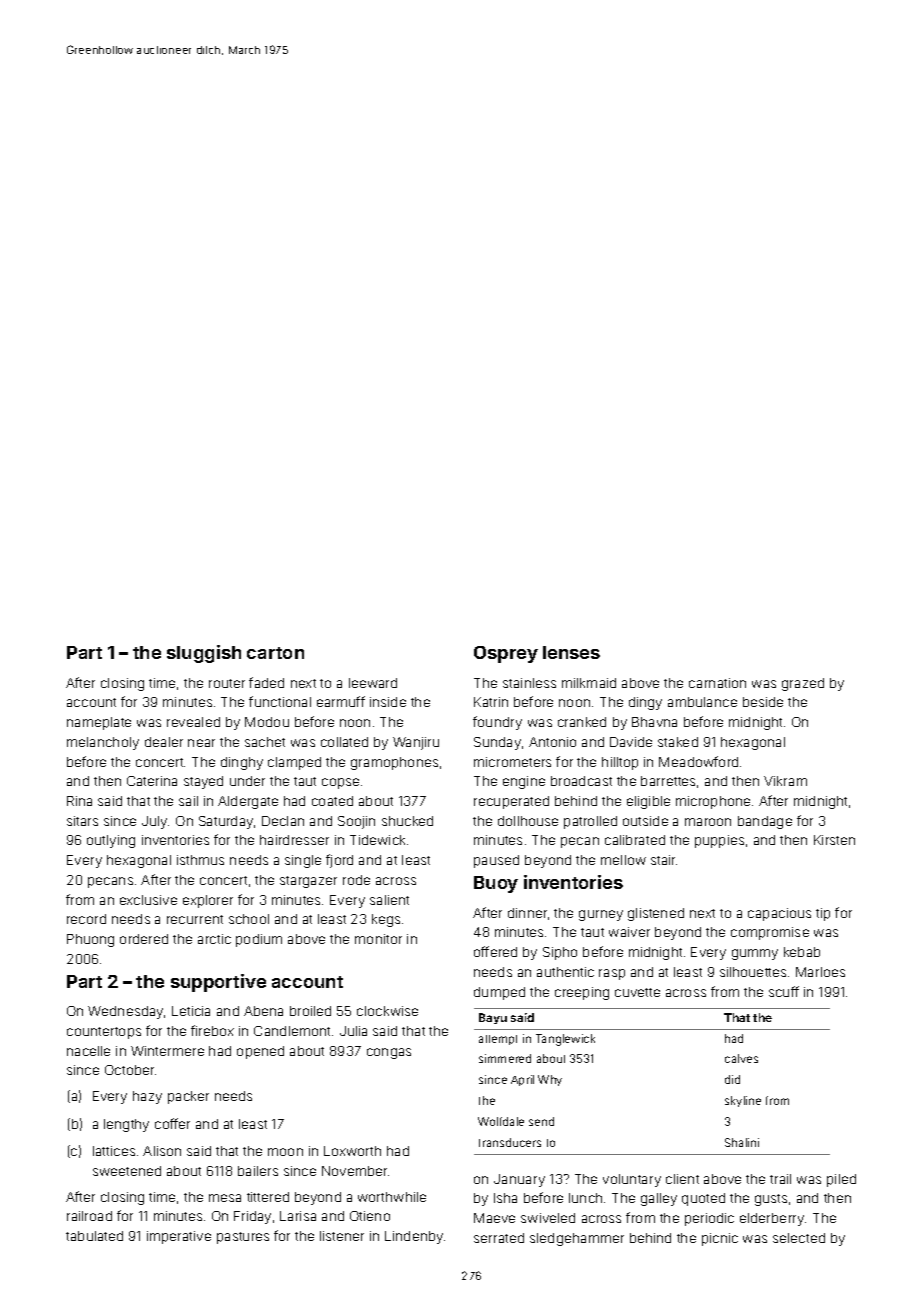  What do you see at coordinates (741, 1058) in the image?
I see `calves` at bounding box center [741, 1058].
